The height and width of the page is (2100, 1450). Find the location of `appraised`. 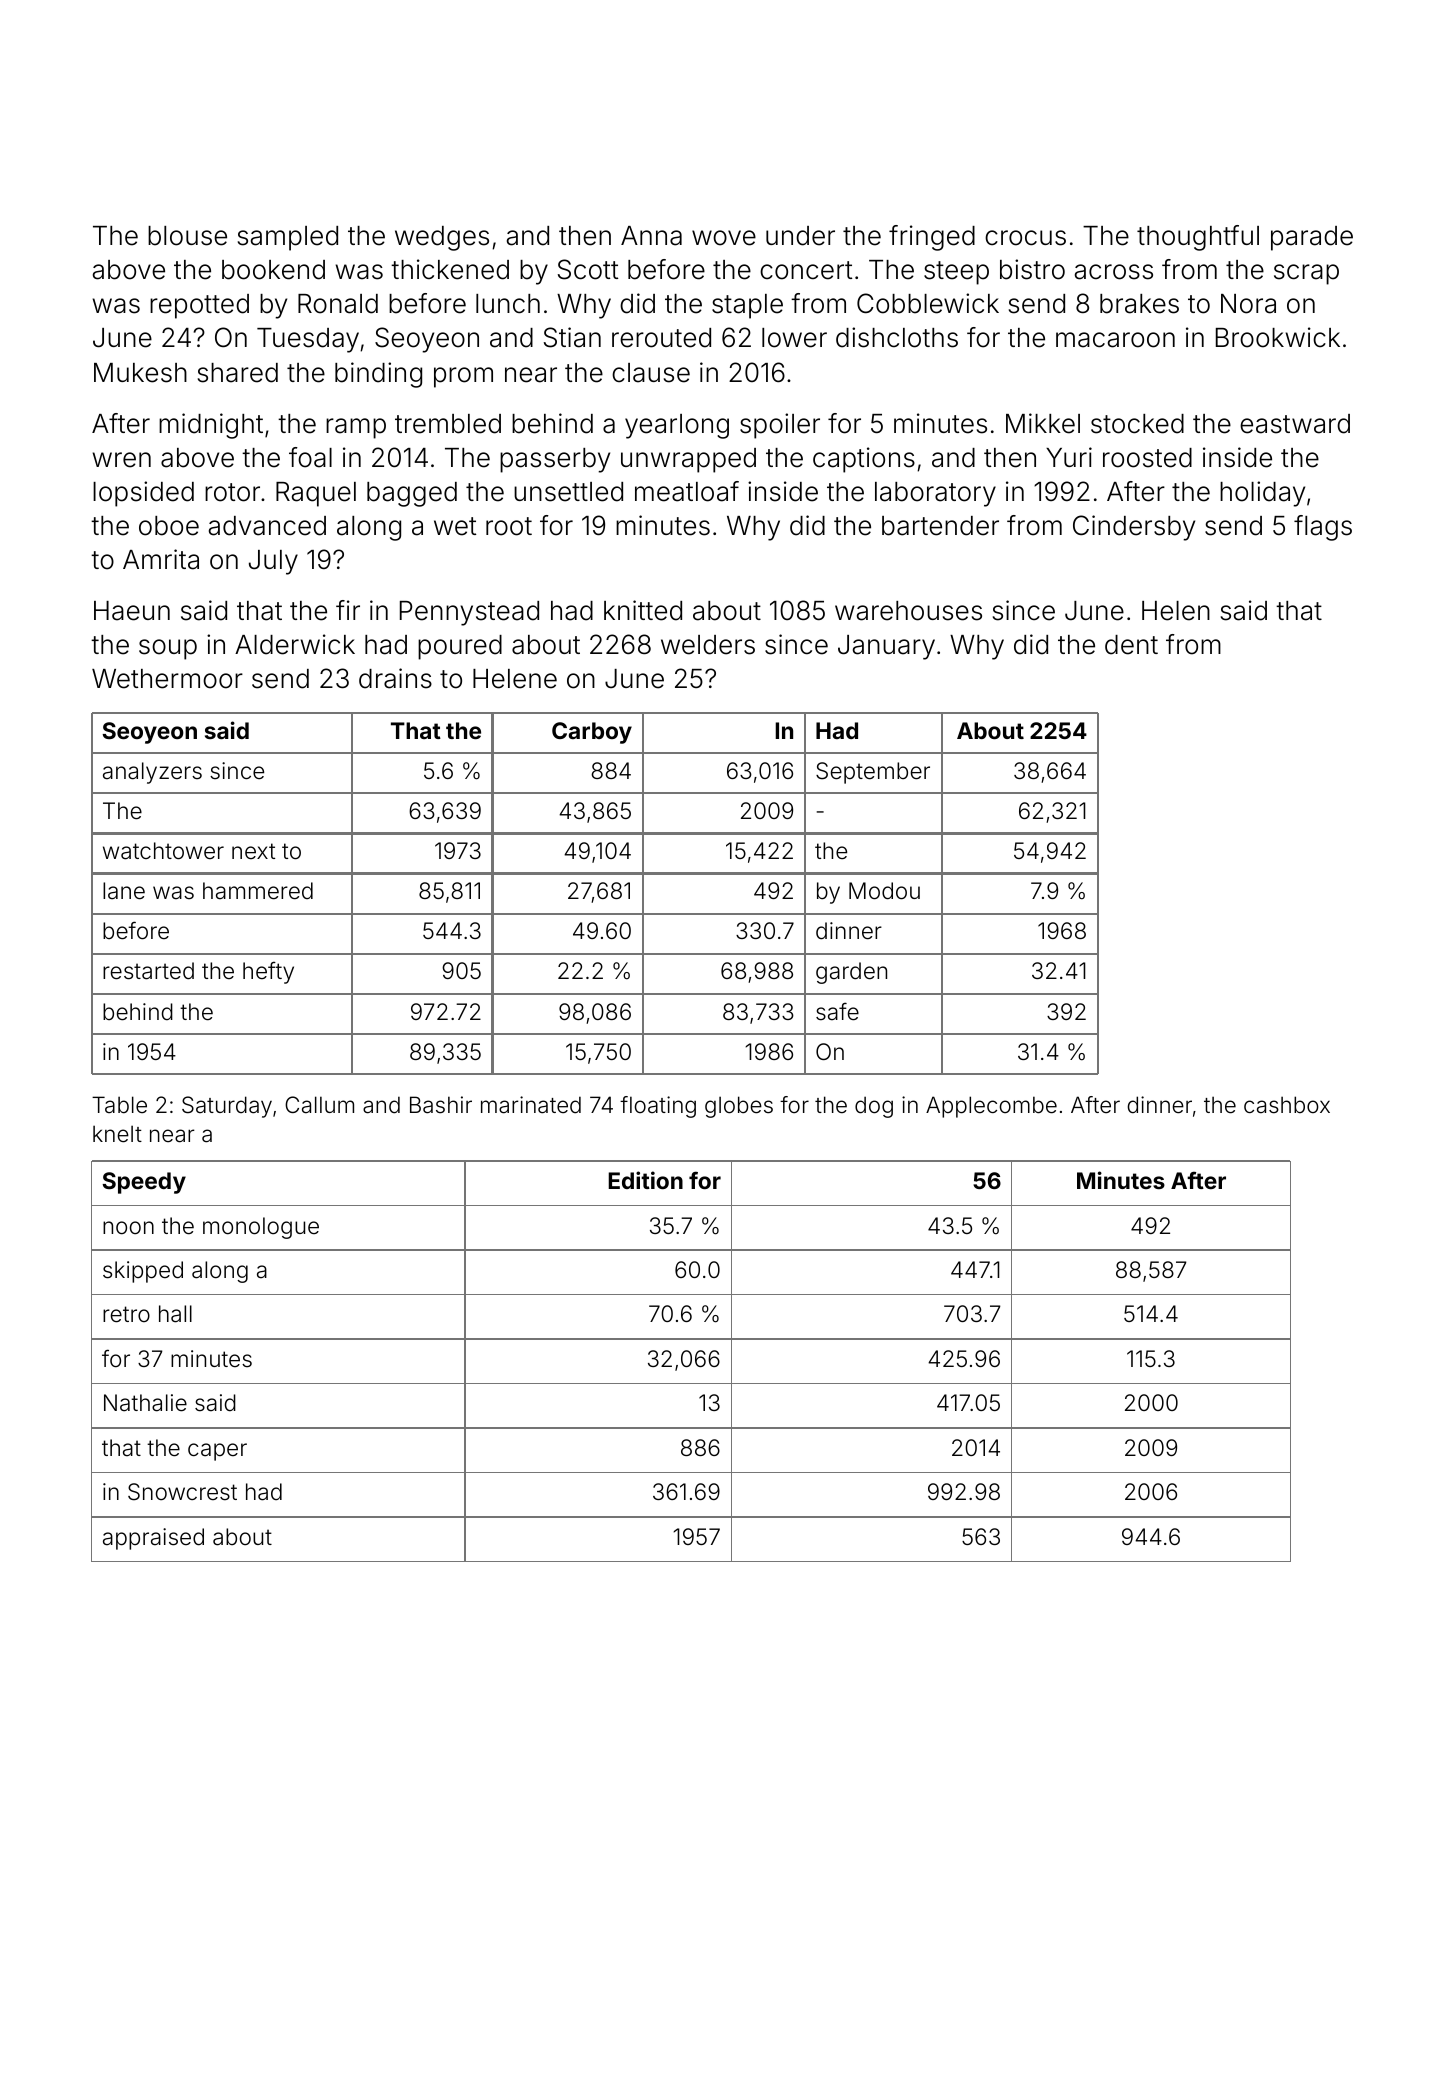

appraised is located at coordinates (153, 1539).
